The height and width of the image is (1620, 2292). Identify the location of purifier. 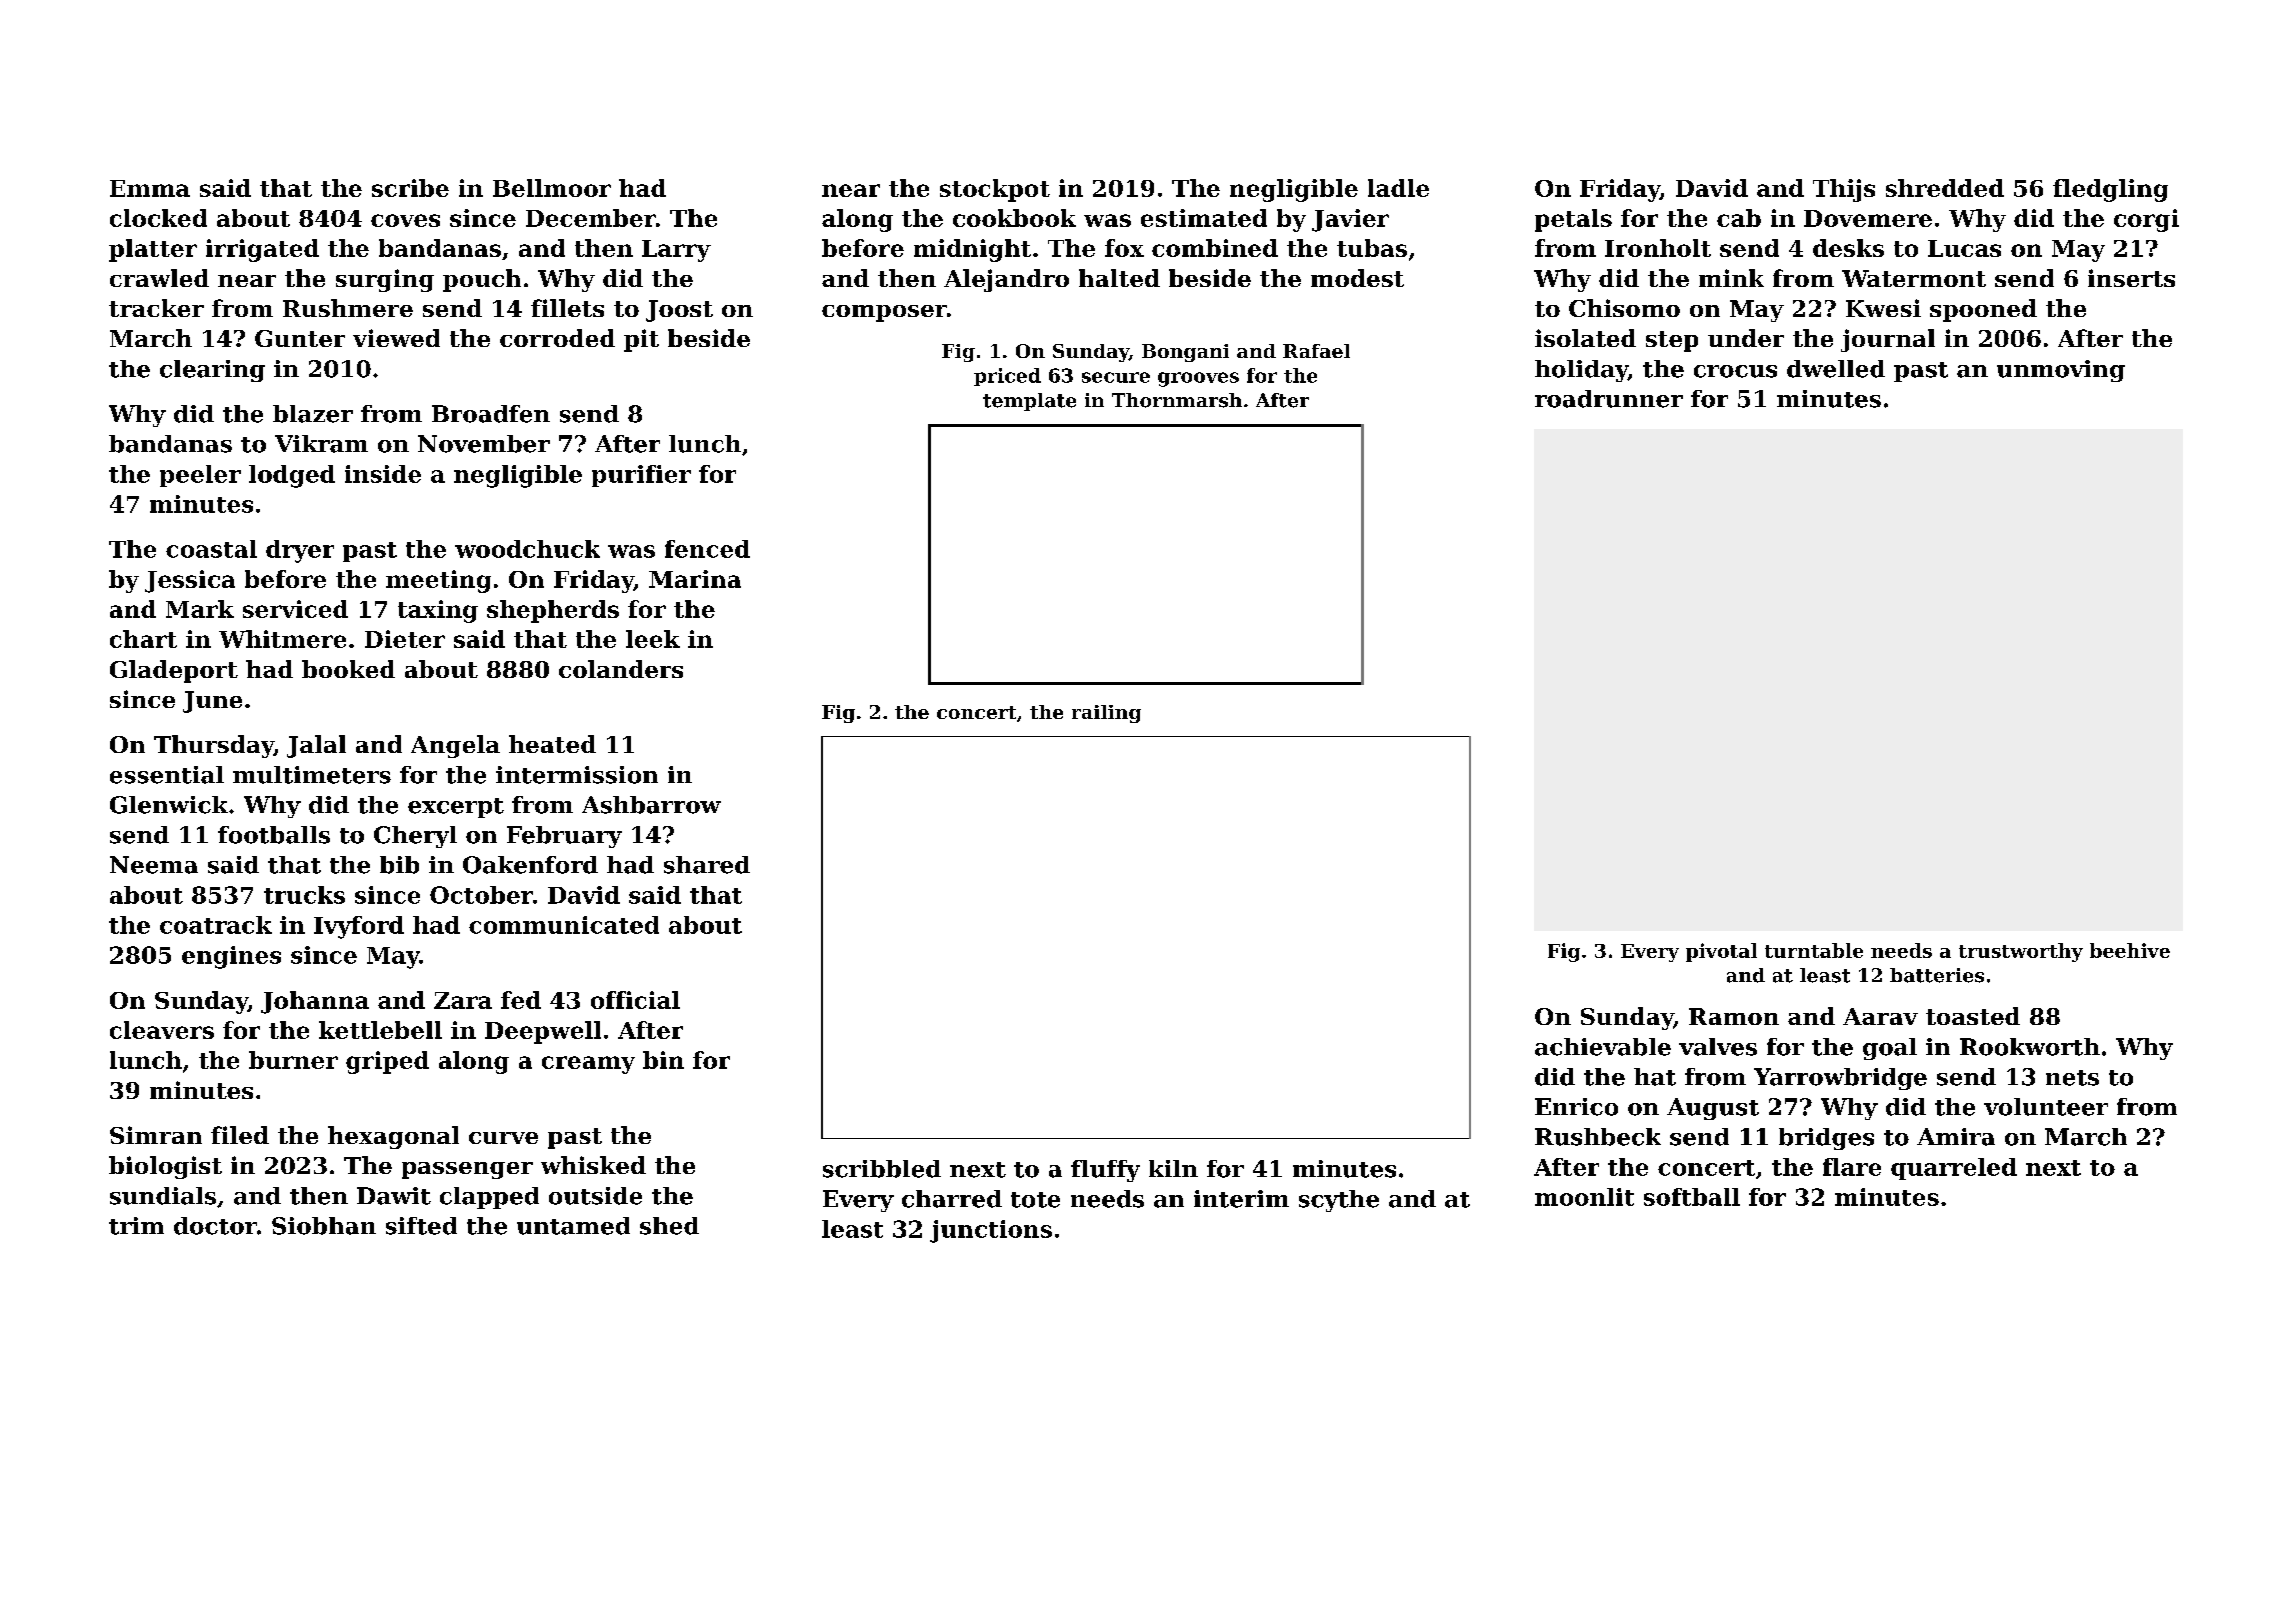
(641, 476).
